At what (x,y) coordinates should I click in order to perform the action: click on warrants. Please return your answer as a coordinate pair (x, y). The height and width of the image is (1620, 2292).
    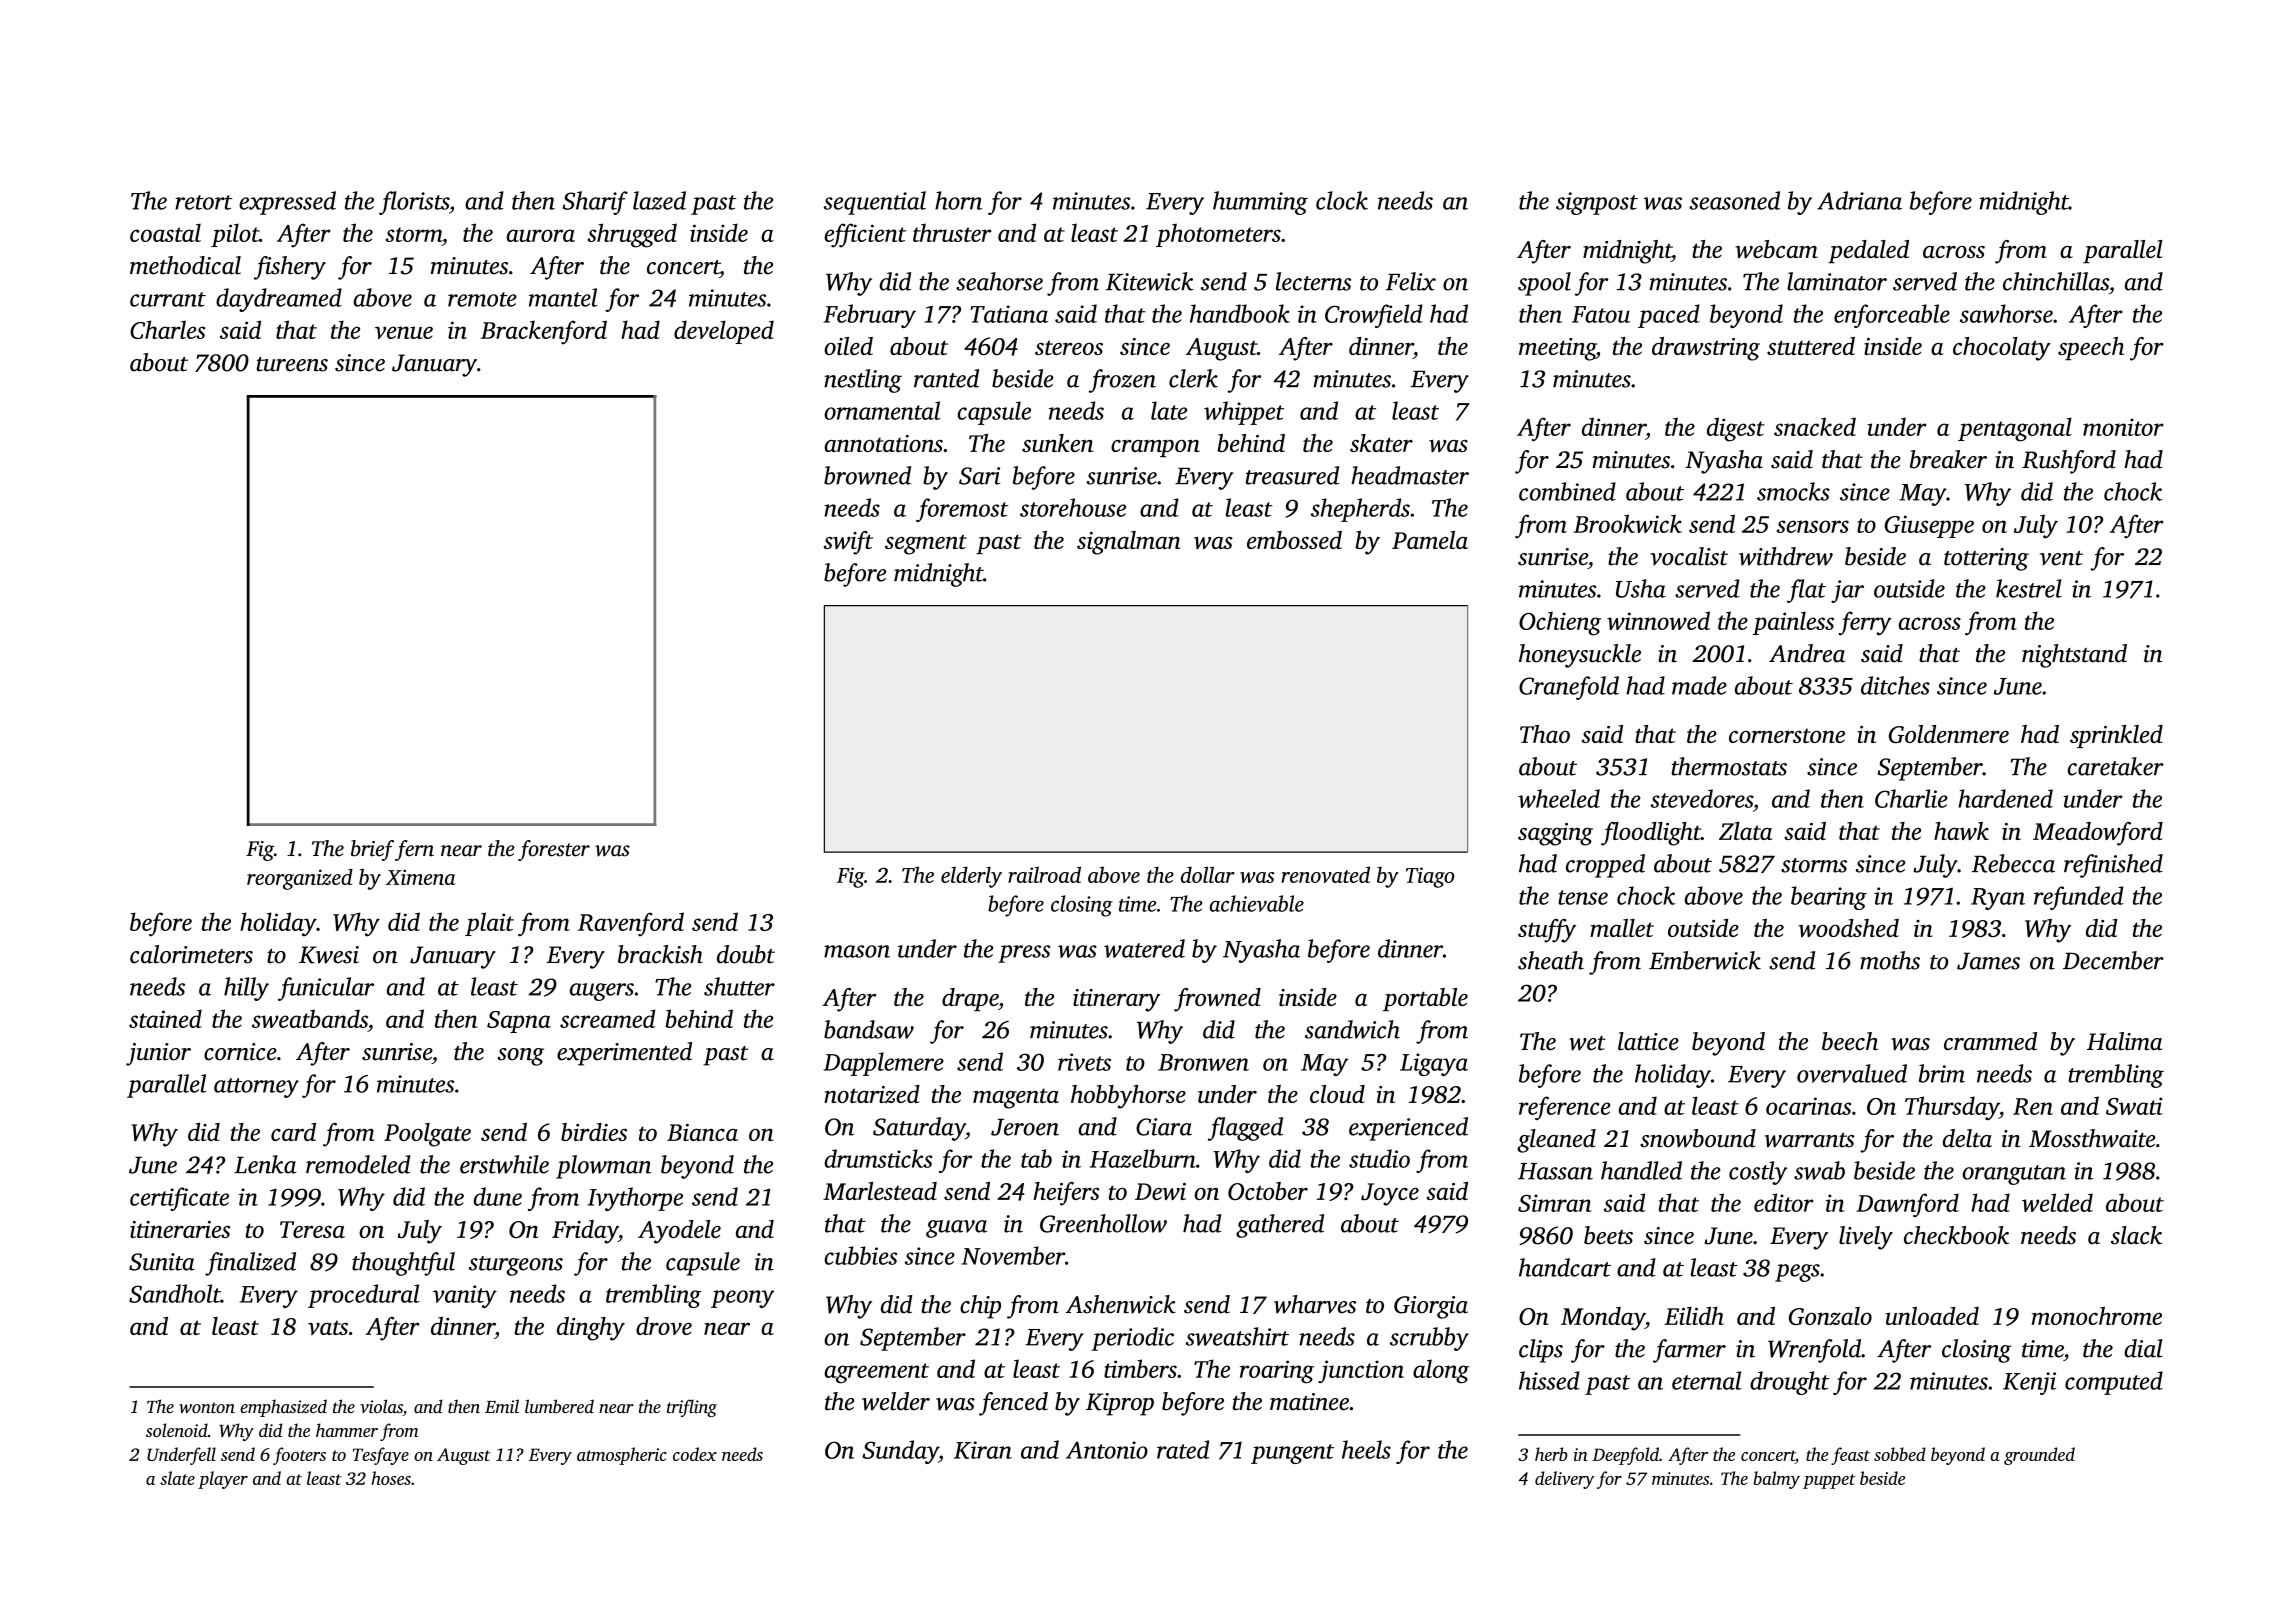
    Looking at the image, I should click on (1810, 1140).
